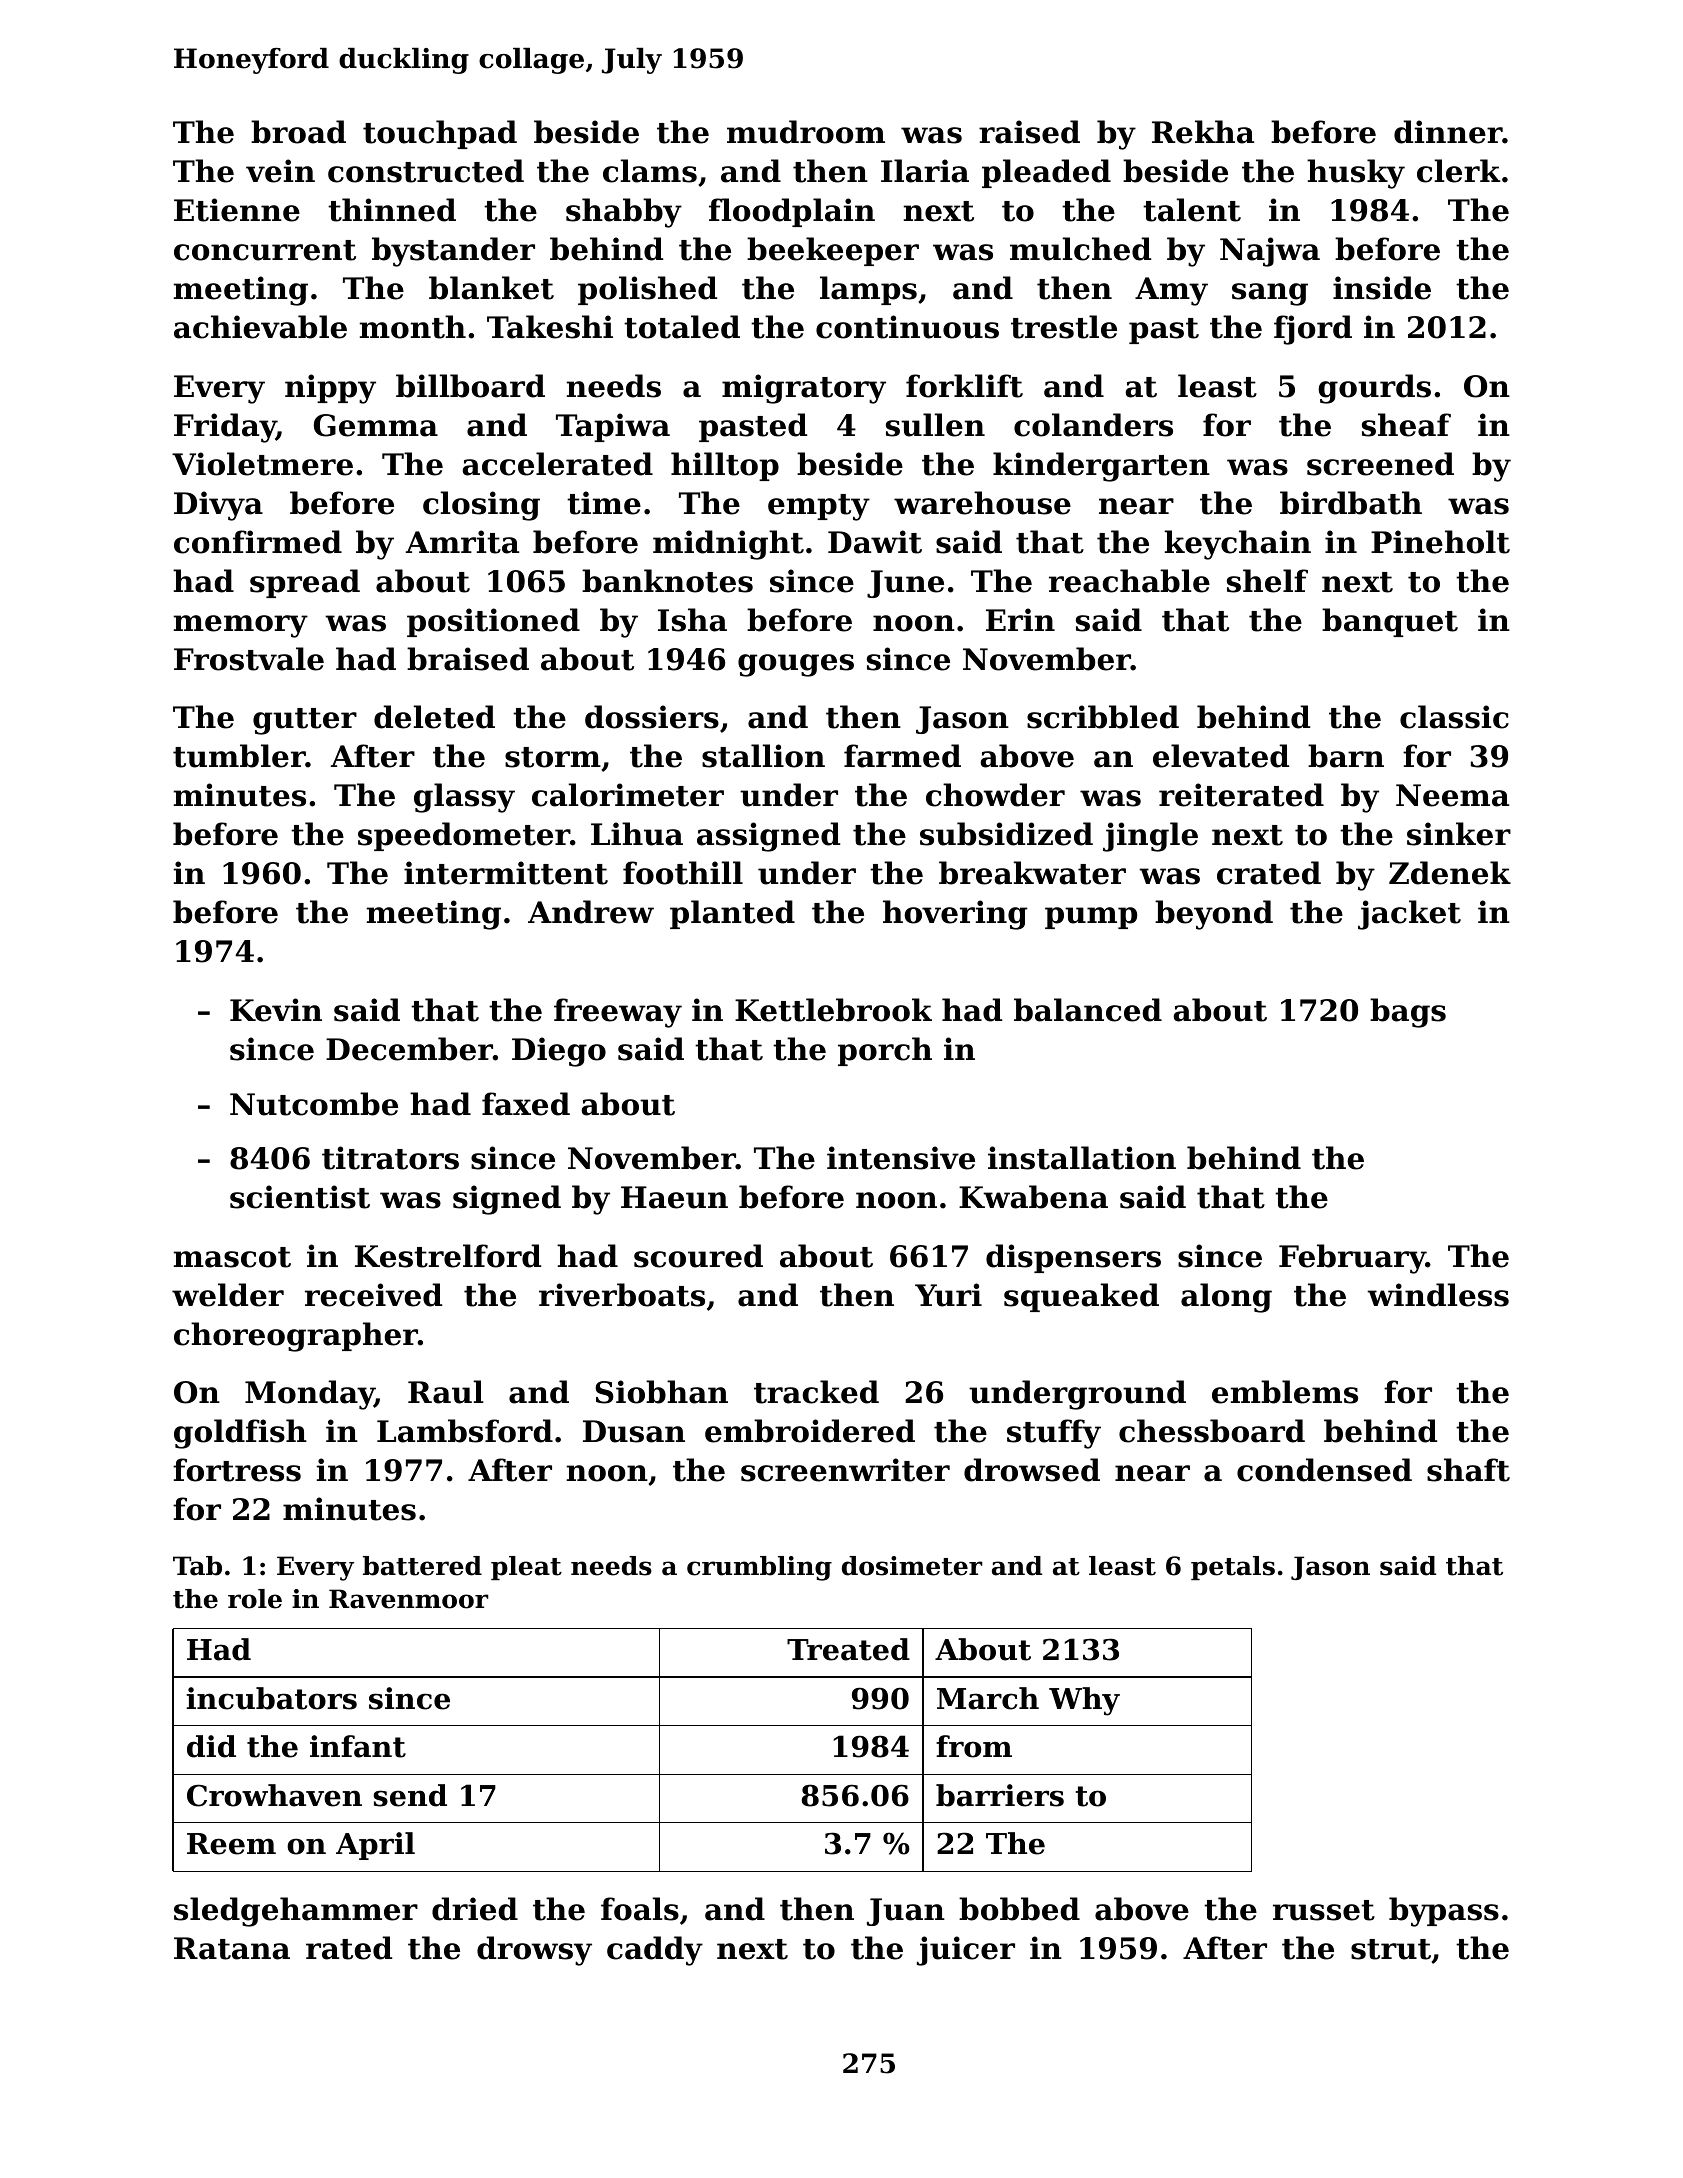 The width and height of the page is (1683, 2178). I want to click on mascot, so click(232, 1257).
